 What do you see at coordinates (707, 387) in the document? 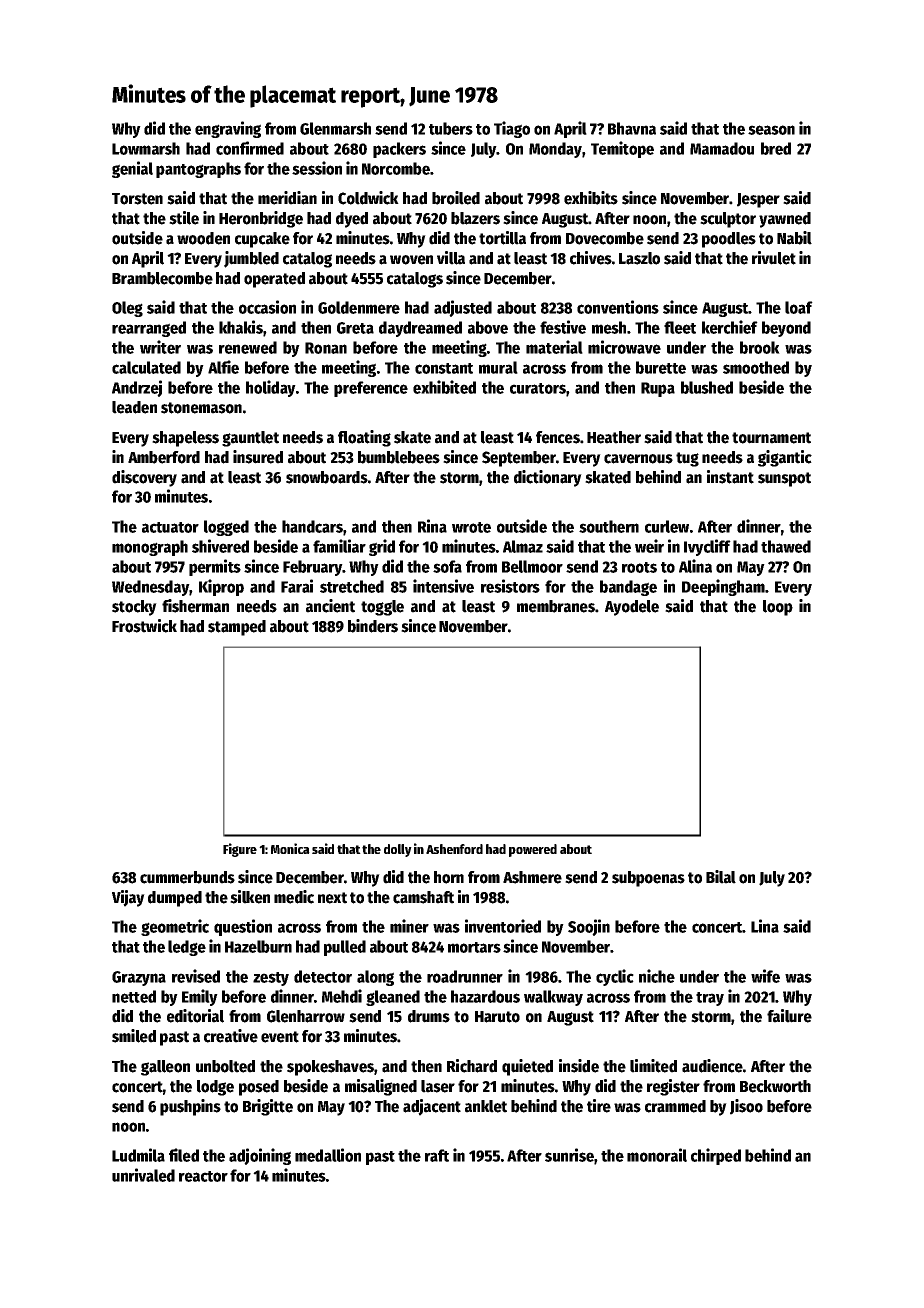
I see `blushed` at bounding box center [707, 387].
